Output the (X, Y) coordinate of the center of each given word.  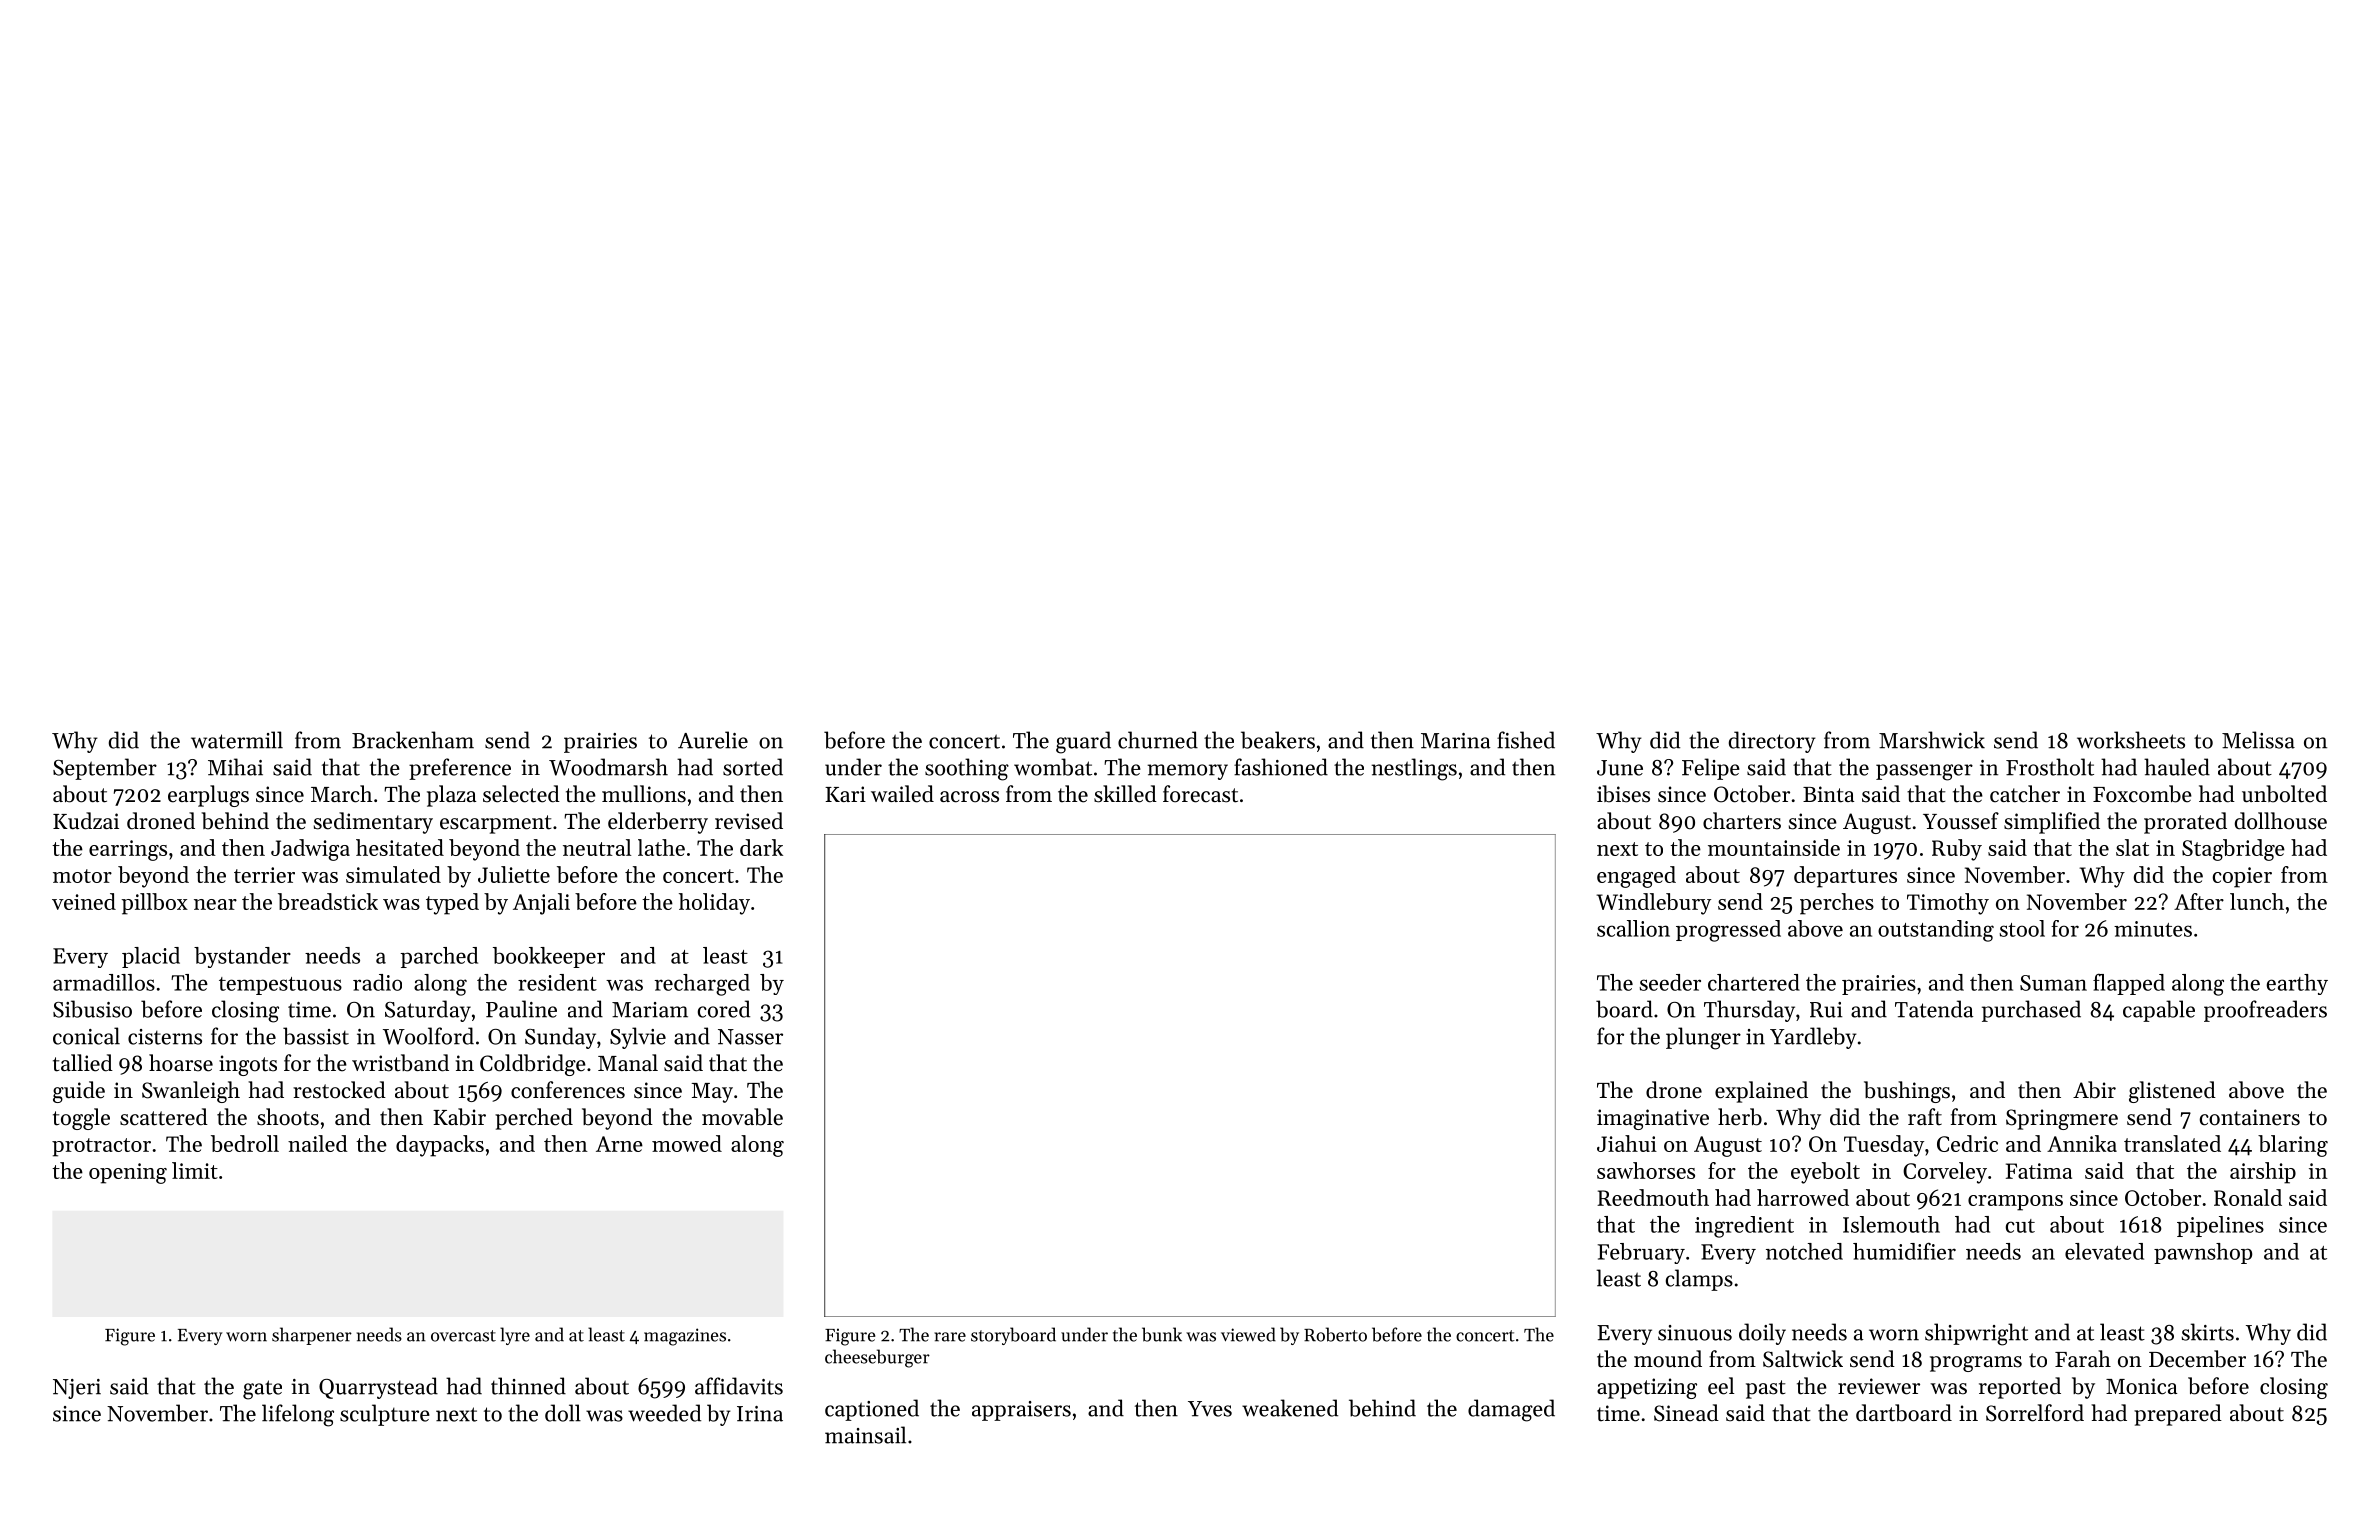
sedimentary (373, 823)
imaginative (1653, 1119)
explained (1761, 1092)
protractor (101, 1147)
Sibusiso (92, 1009)
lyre (515, 1336)
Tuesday (1884, 1146)
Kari (845, 794)
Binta (1828, 794)
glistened (2172, 1092)
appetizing (1647, 1388)
